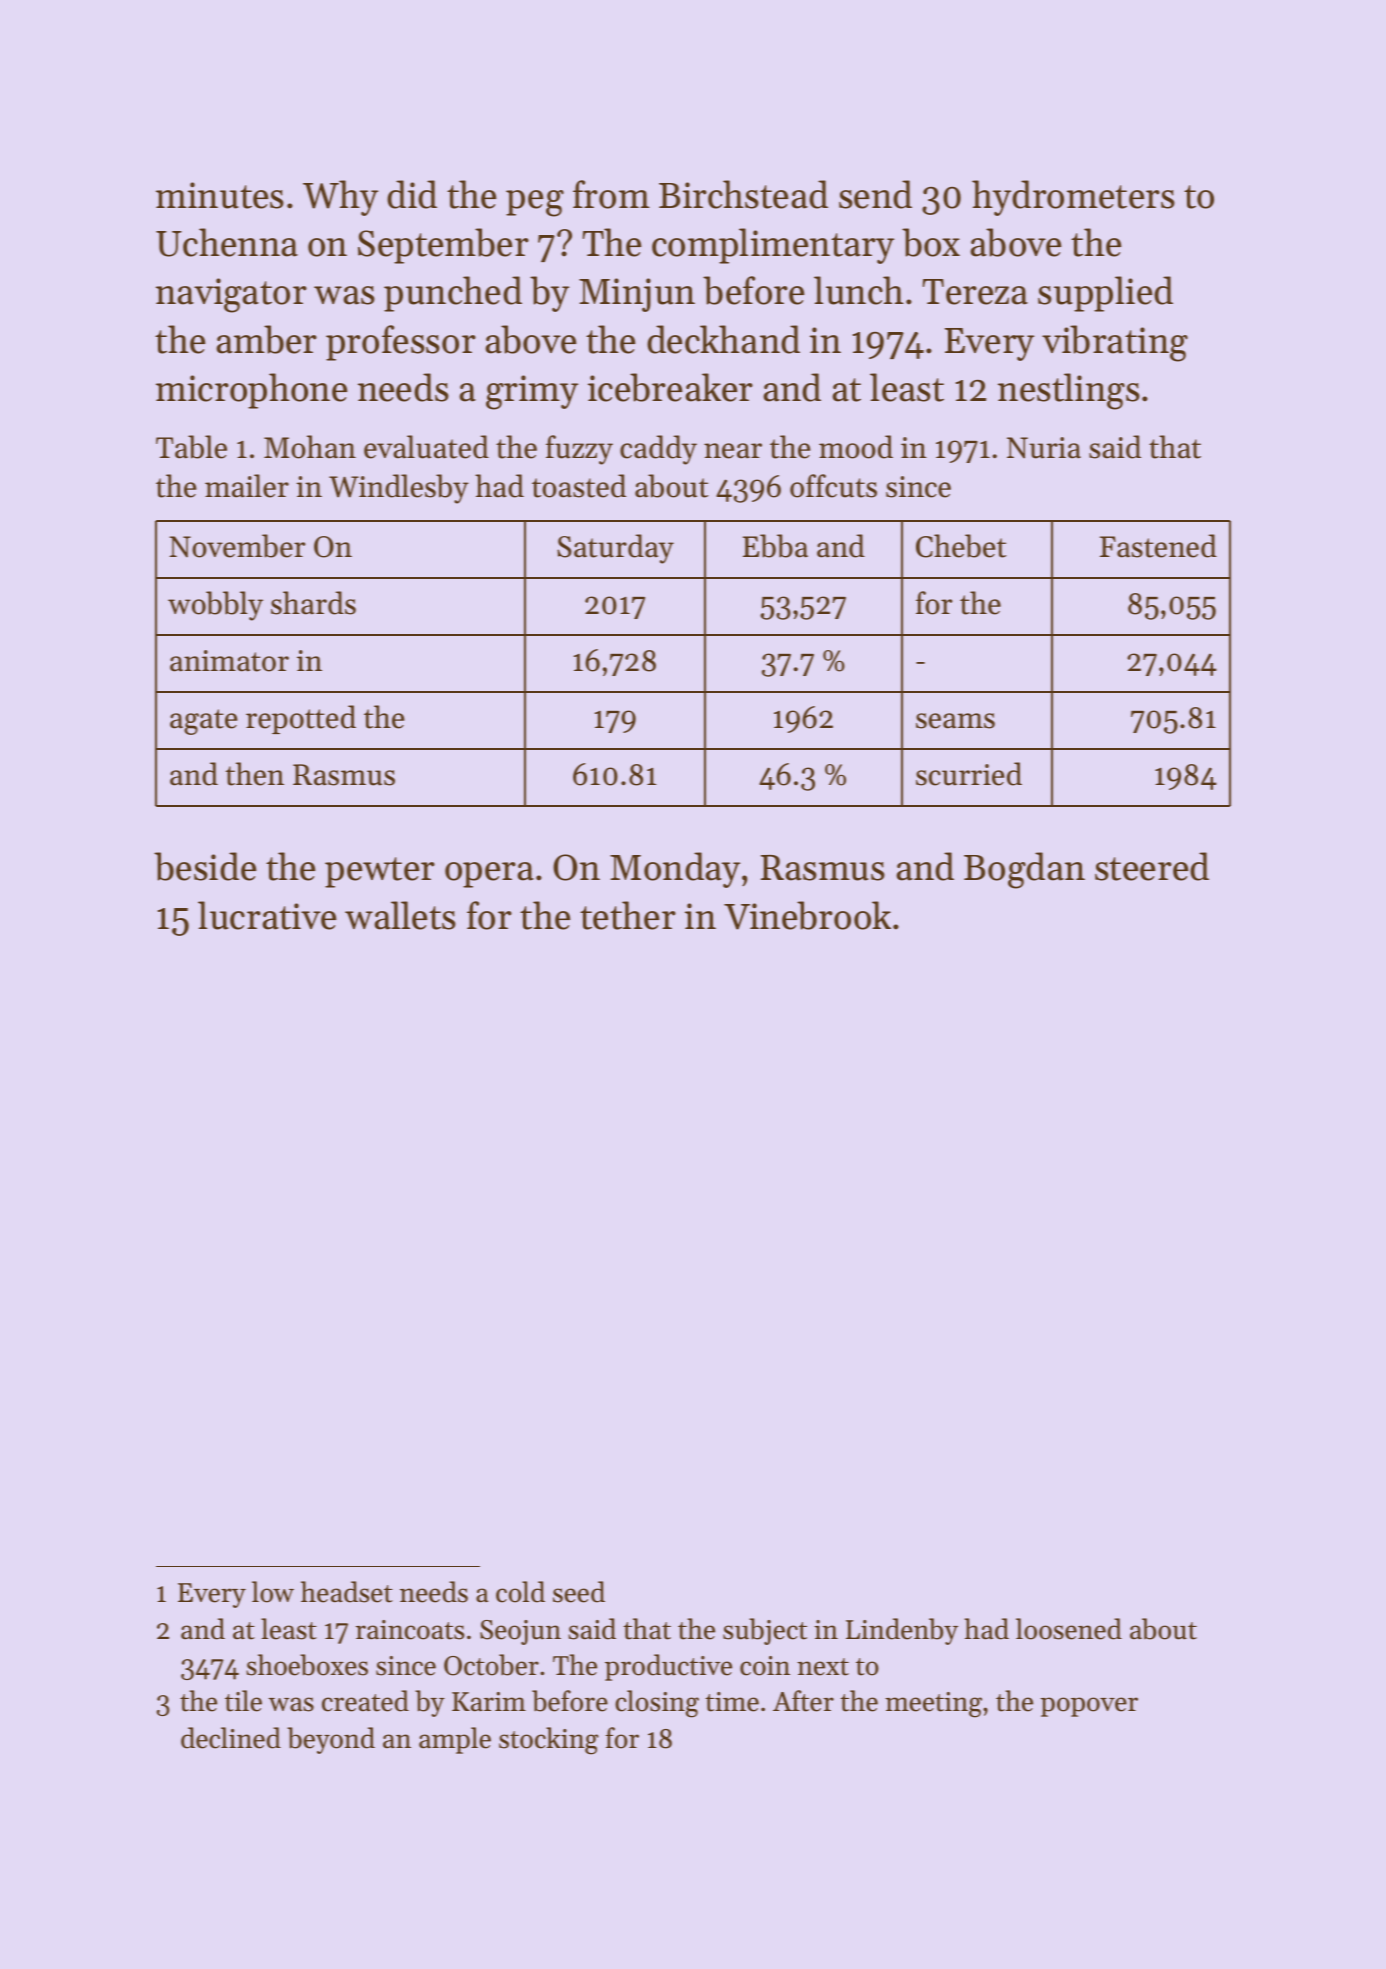 This screenshot has height=1969, width=1386. What do you see at coordinates (205, 866) in the screenshot?
I see `beside` at bounding box center [205, 866].
